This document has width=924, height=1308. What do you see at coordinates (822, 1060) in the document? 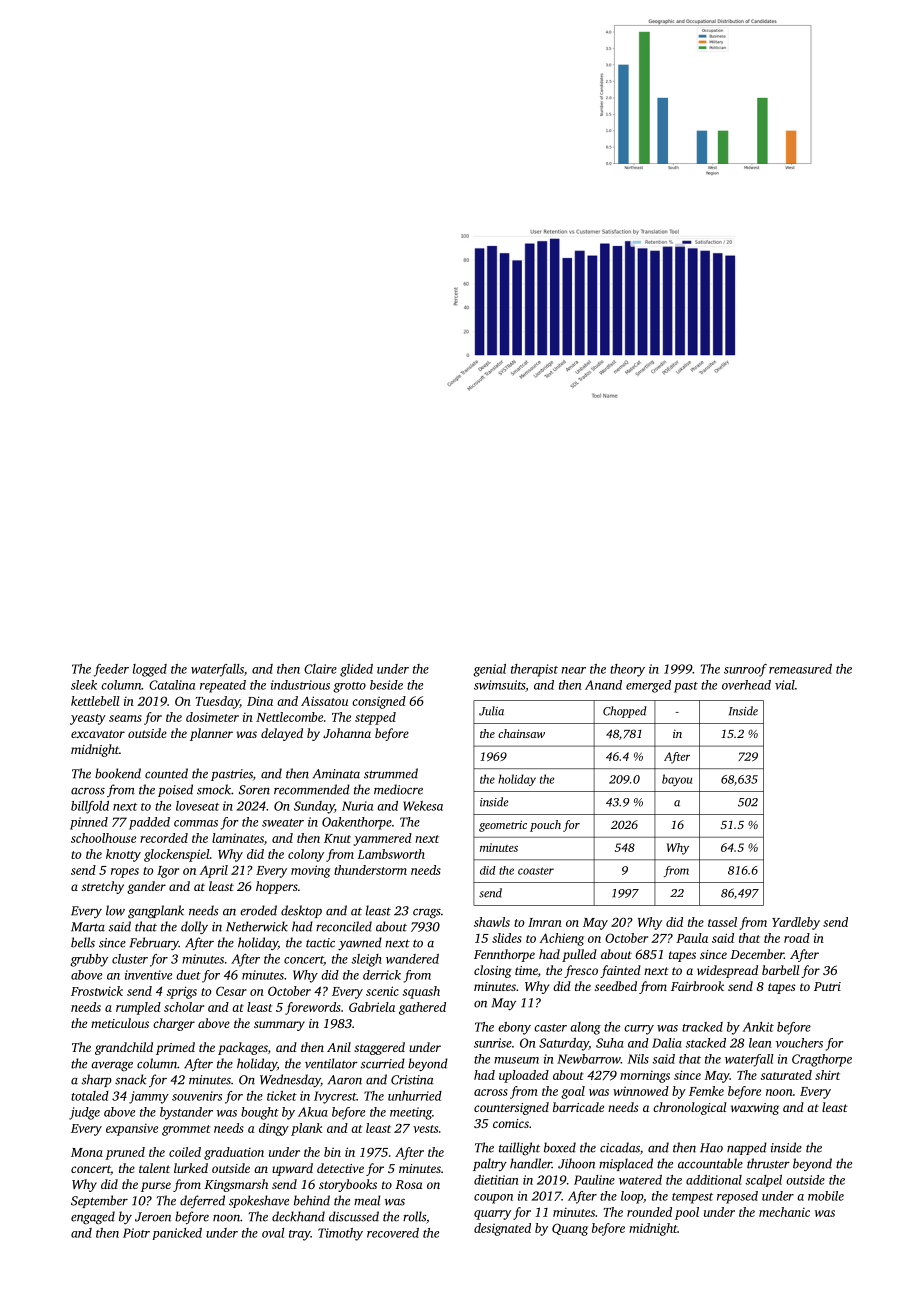
I see `Cragthorpe` at bounding box center [822, 1060].
